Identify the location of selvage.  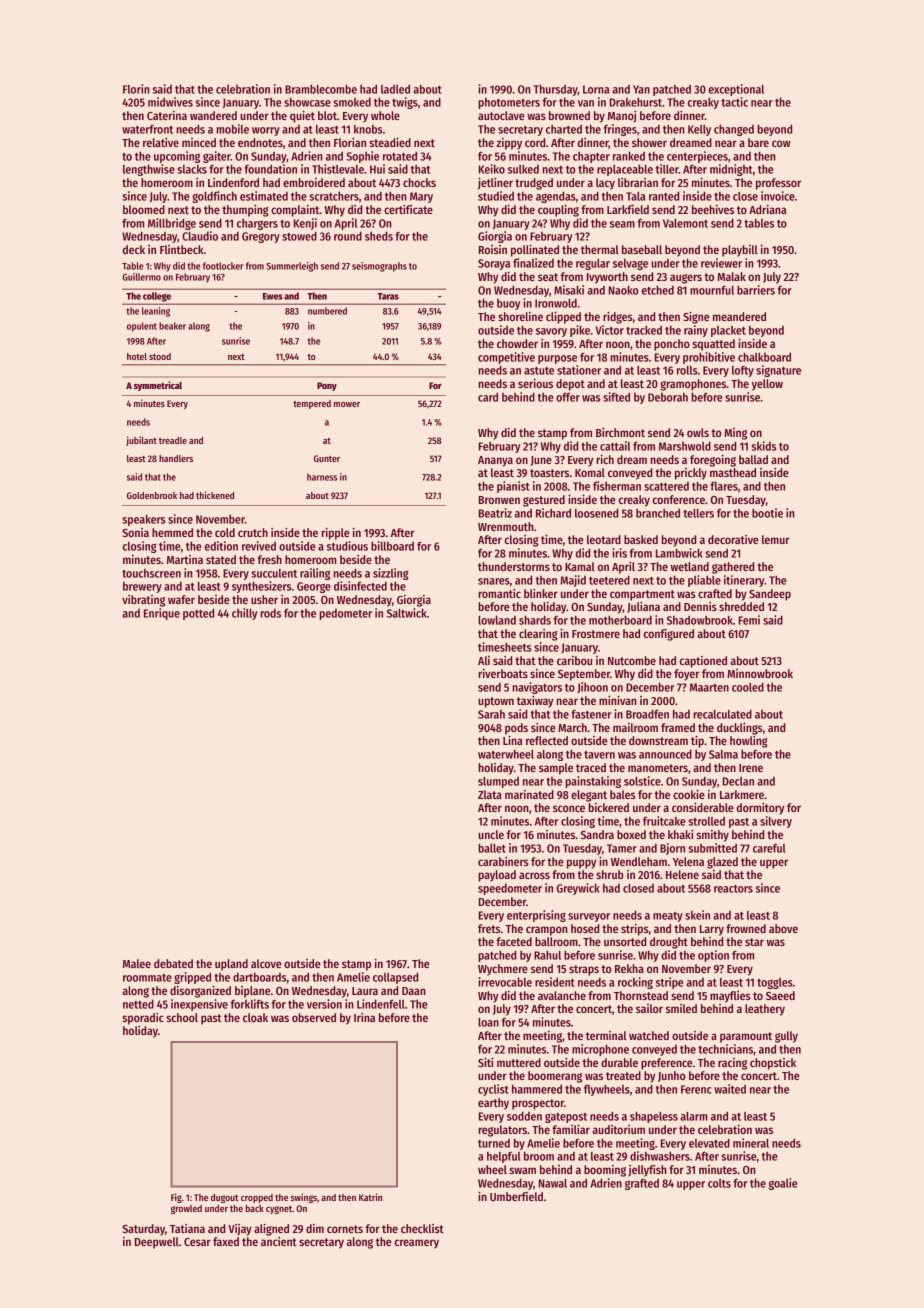
(630, 264).
